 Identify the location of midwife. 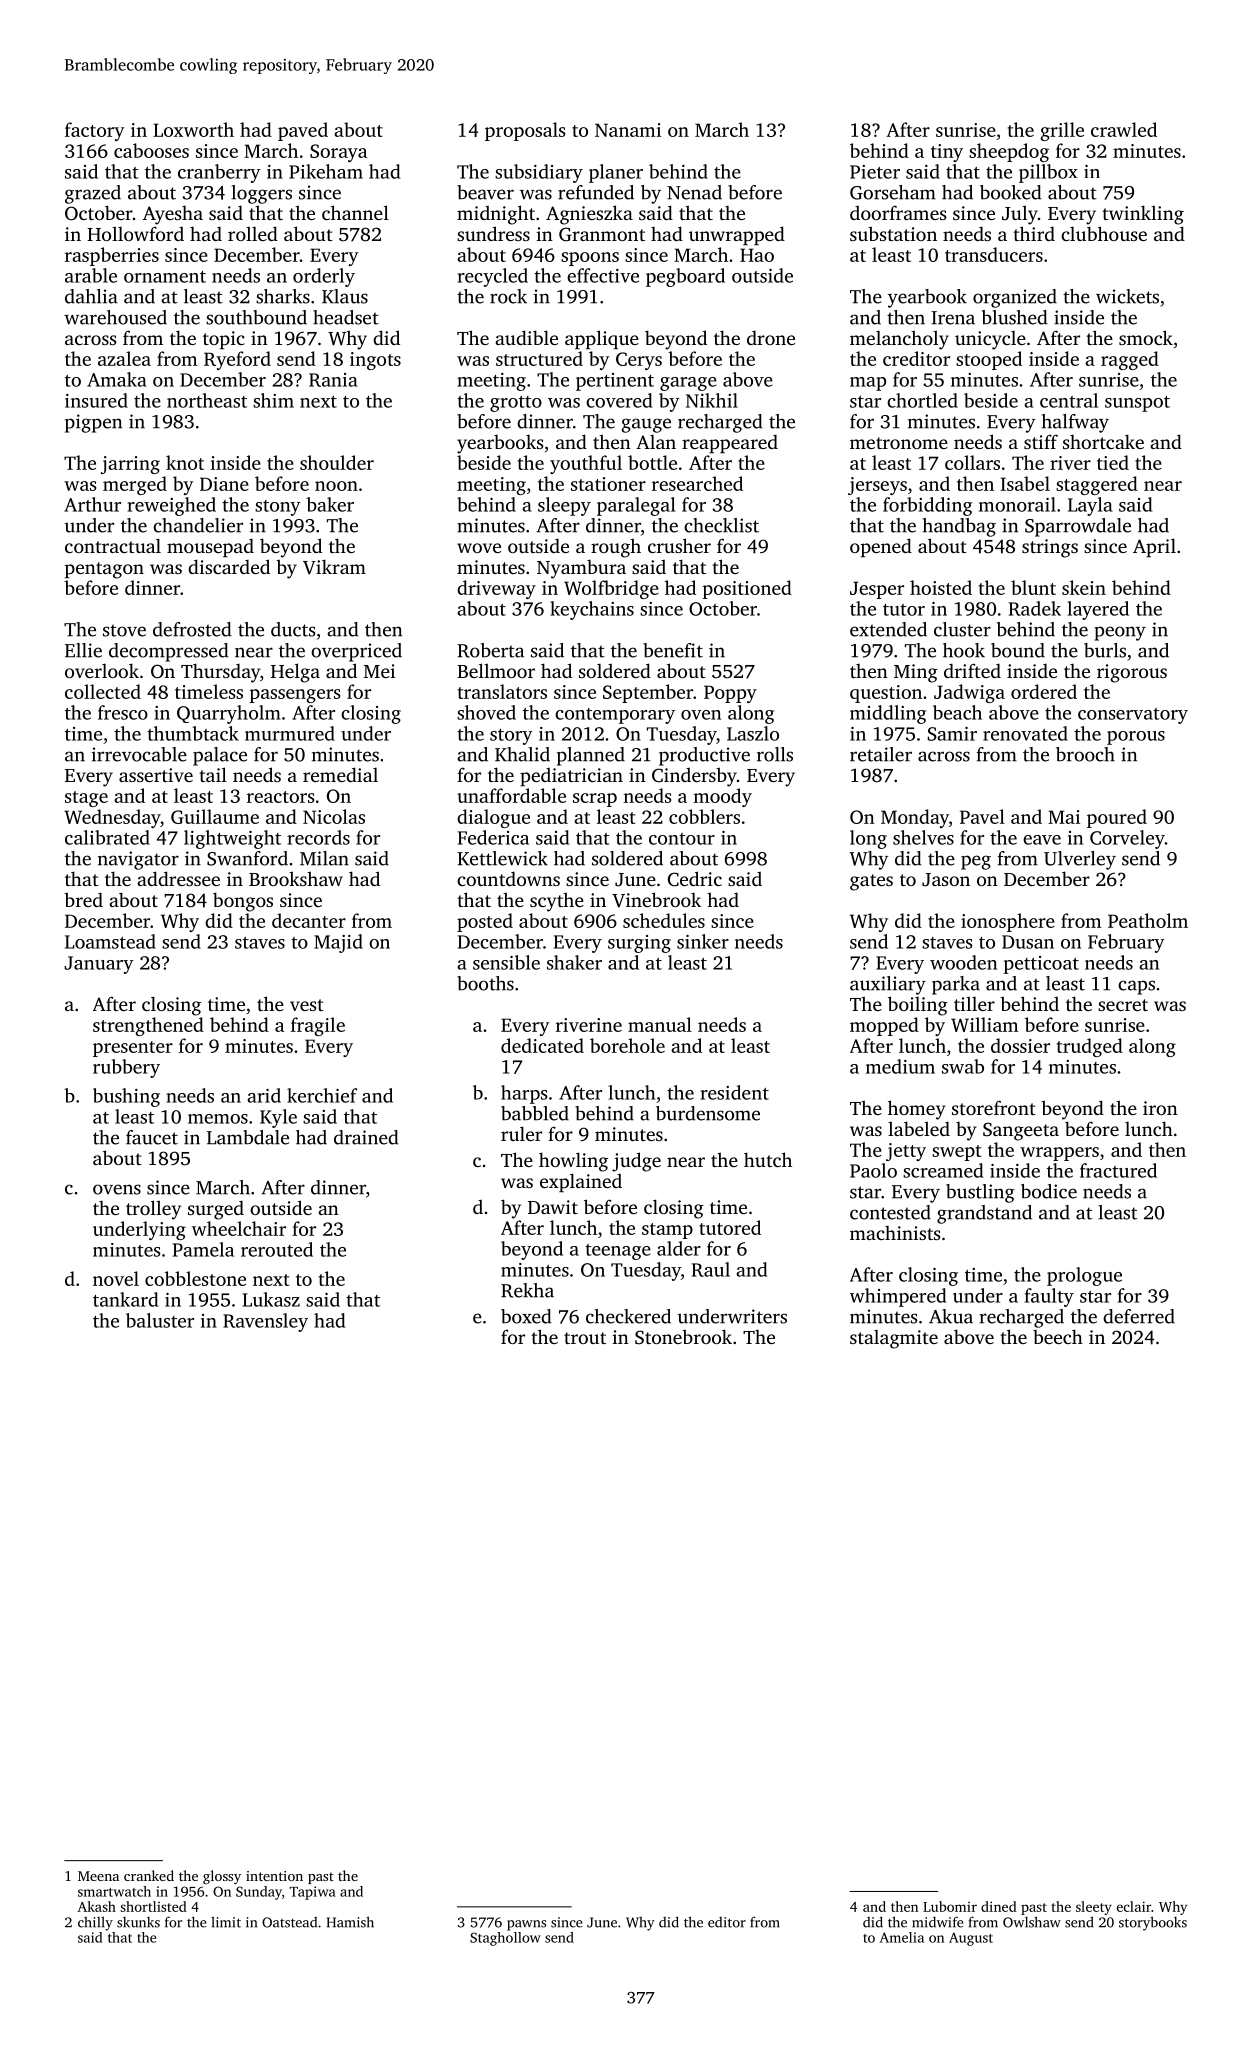
(937, 1922).
